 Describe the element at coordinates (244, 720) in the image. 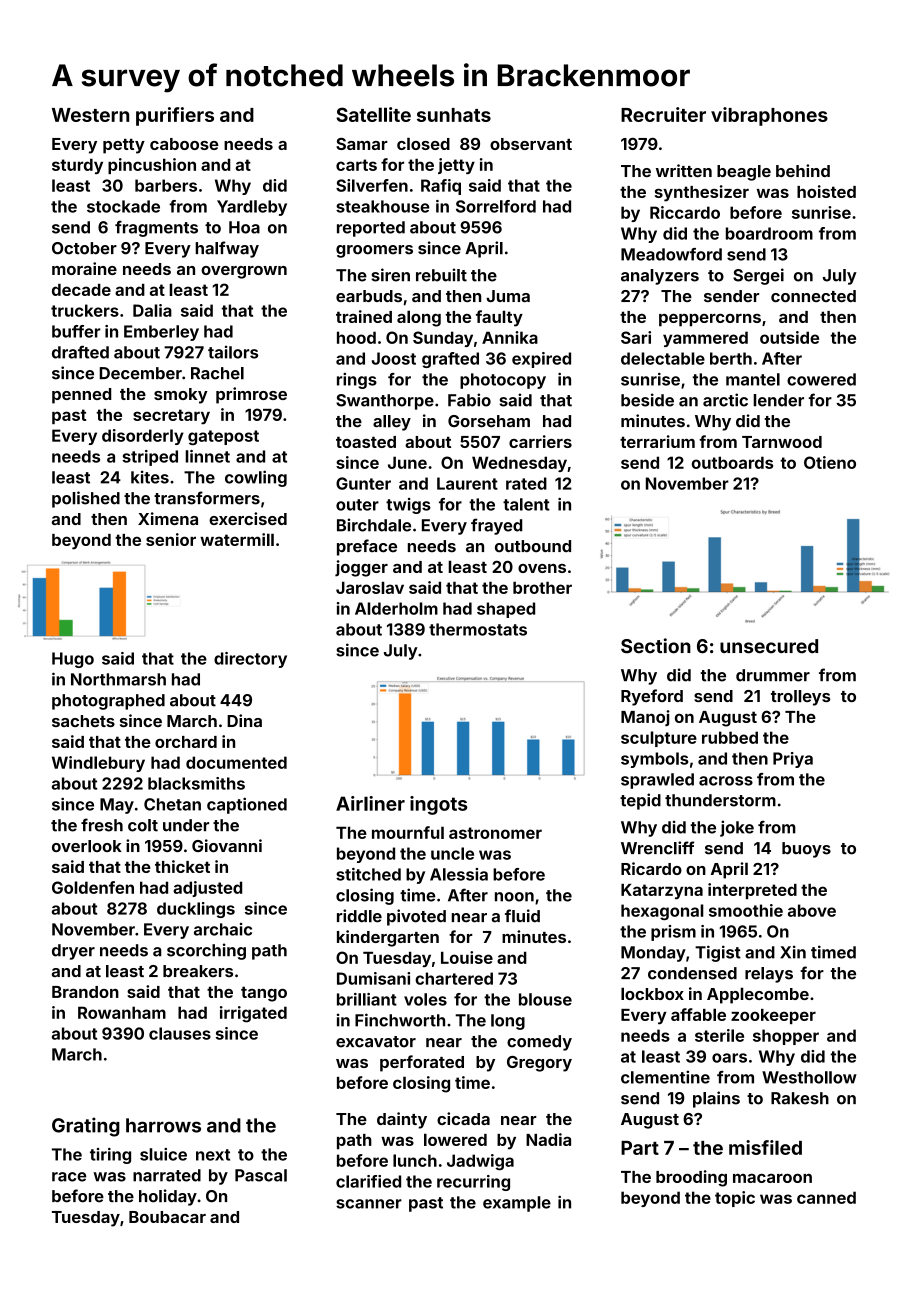

I see `Dina` at that location.
